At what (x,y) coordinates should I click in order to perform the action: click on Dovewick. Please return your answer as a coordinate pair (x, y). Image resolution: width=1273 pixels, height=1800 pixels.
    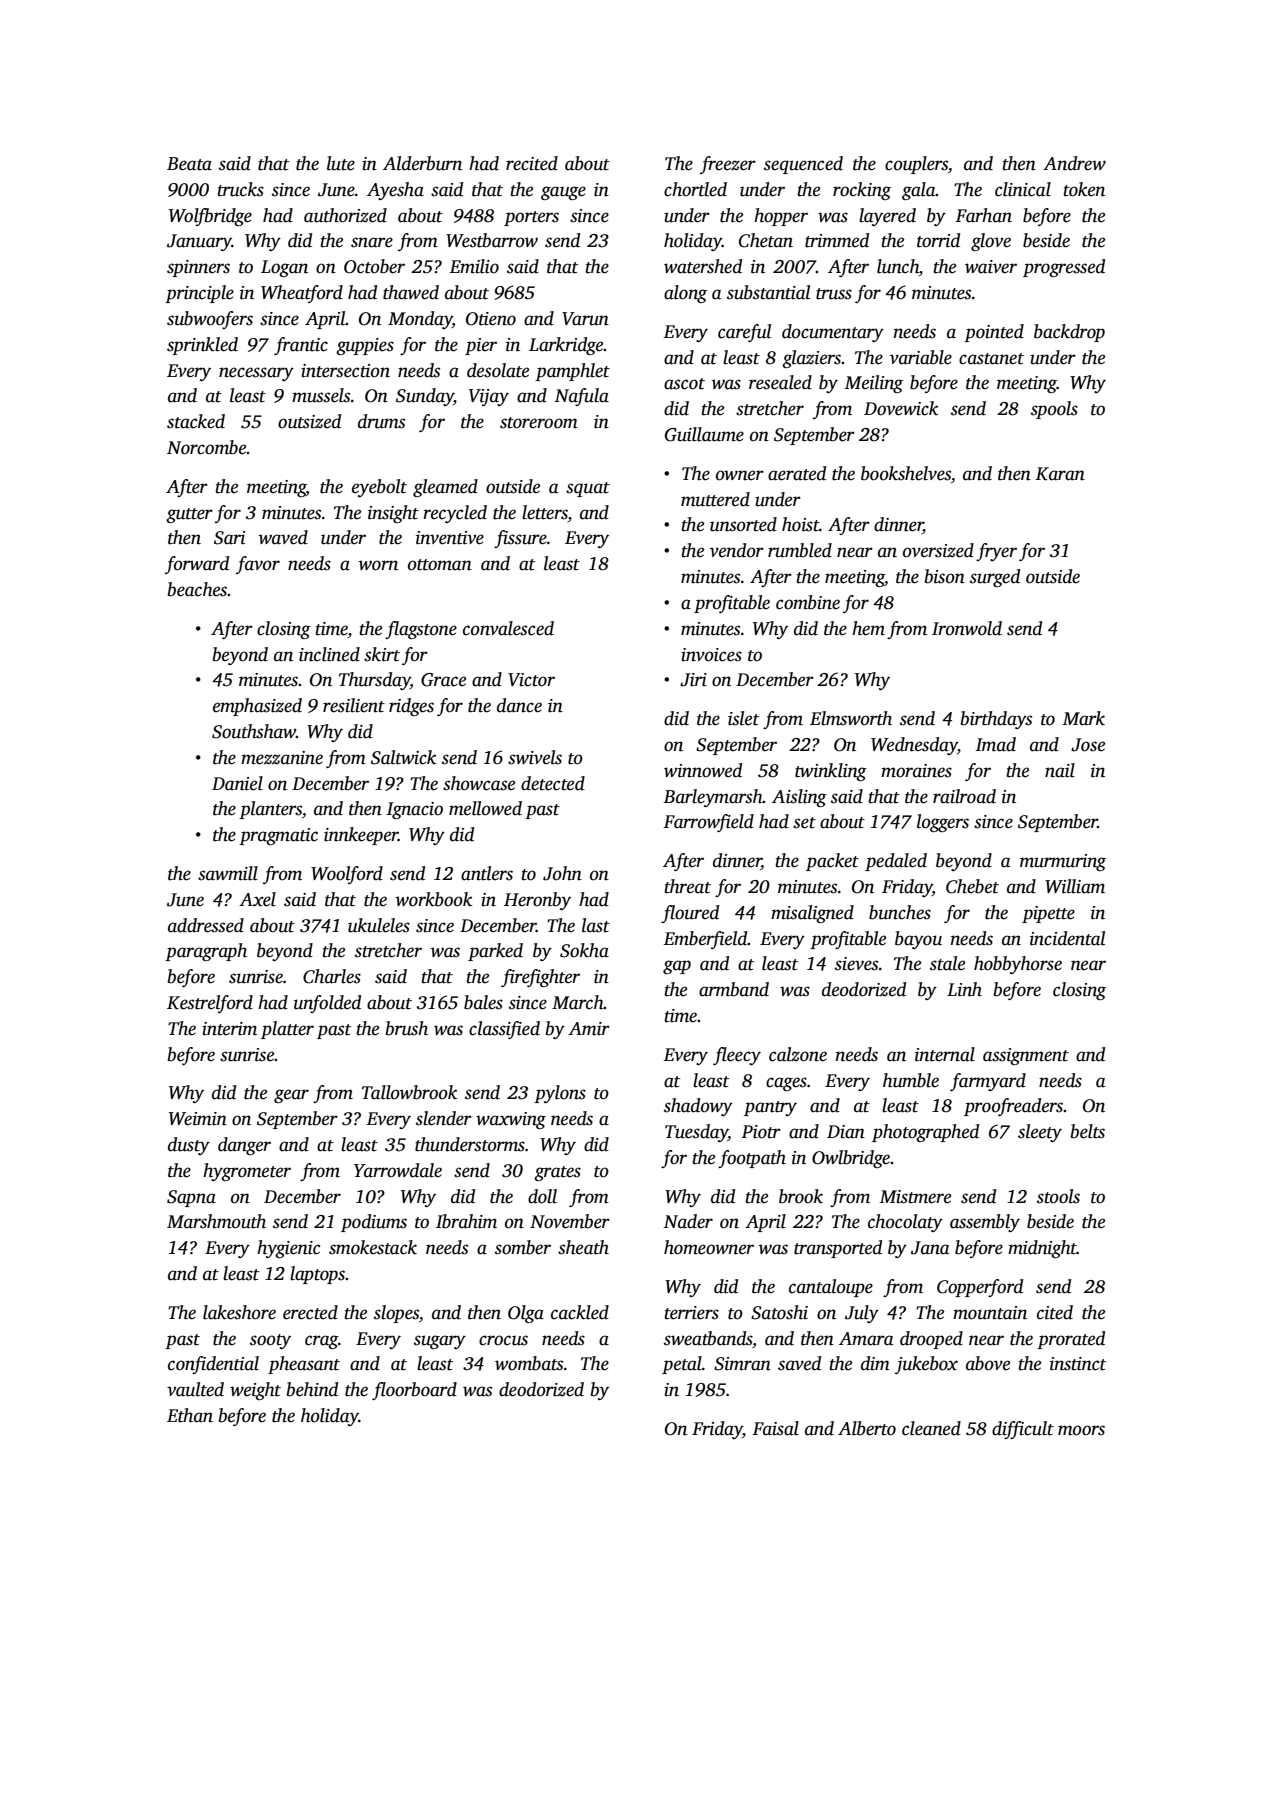
    Looking at the image, I should click on (901, 408).
